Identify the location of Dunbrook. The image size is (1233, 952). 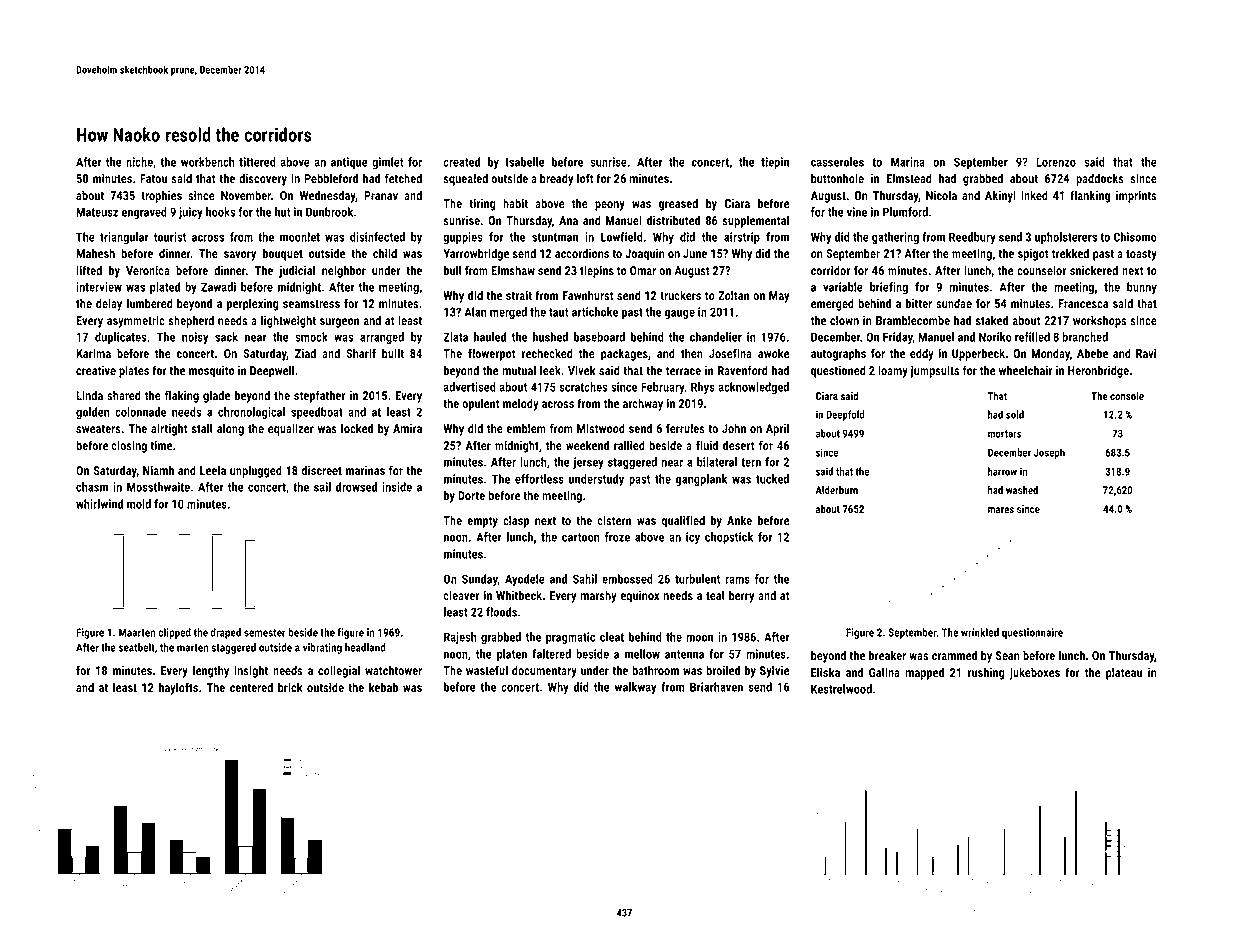
(329, 212).
